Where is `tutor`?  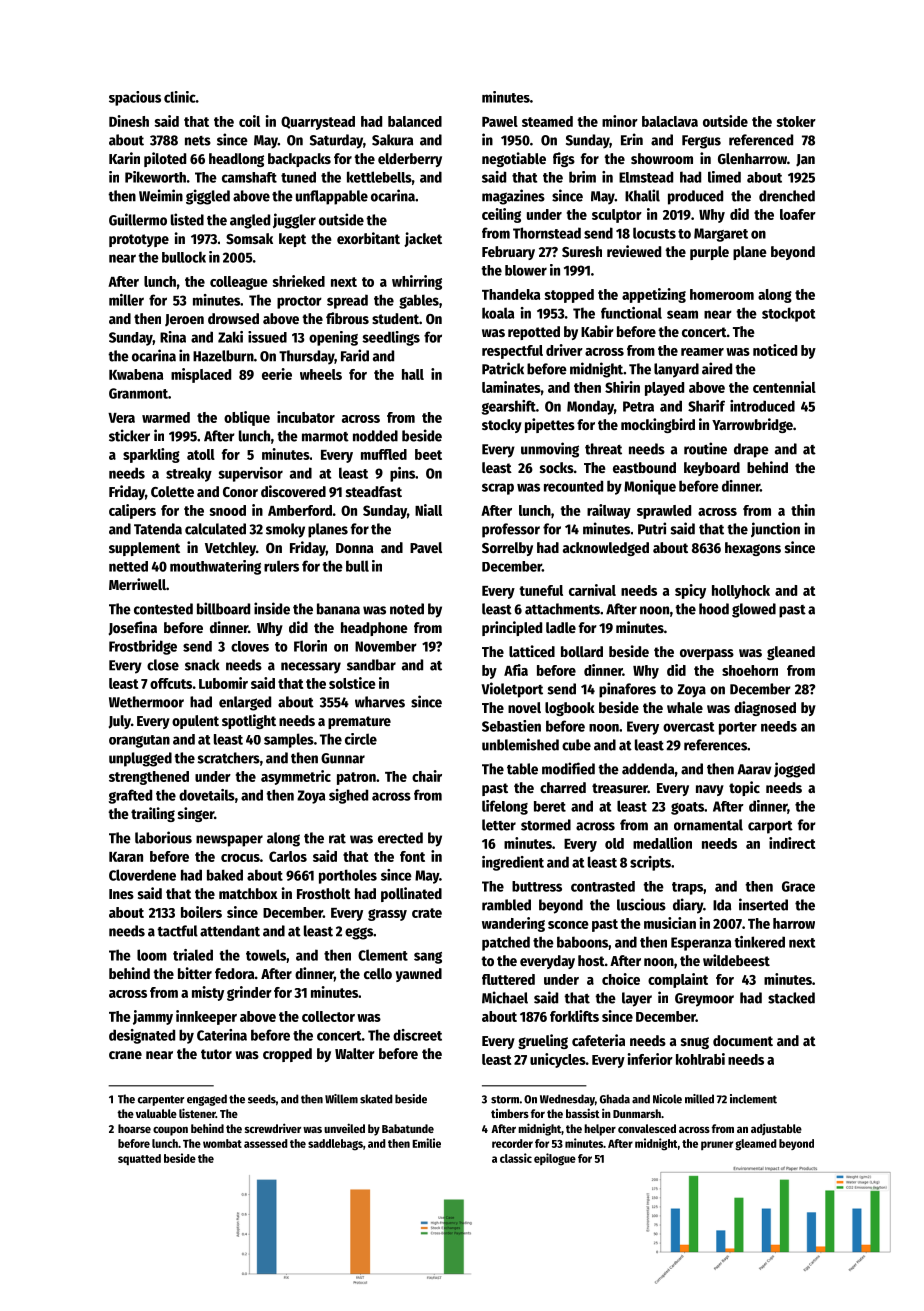 tutor is located at coordinates (216, 1054).
